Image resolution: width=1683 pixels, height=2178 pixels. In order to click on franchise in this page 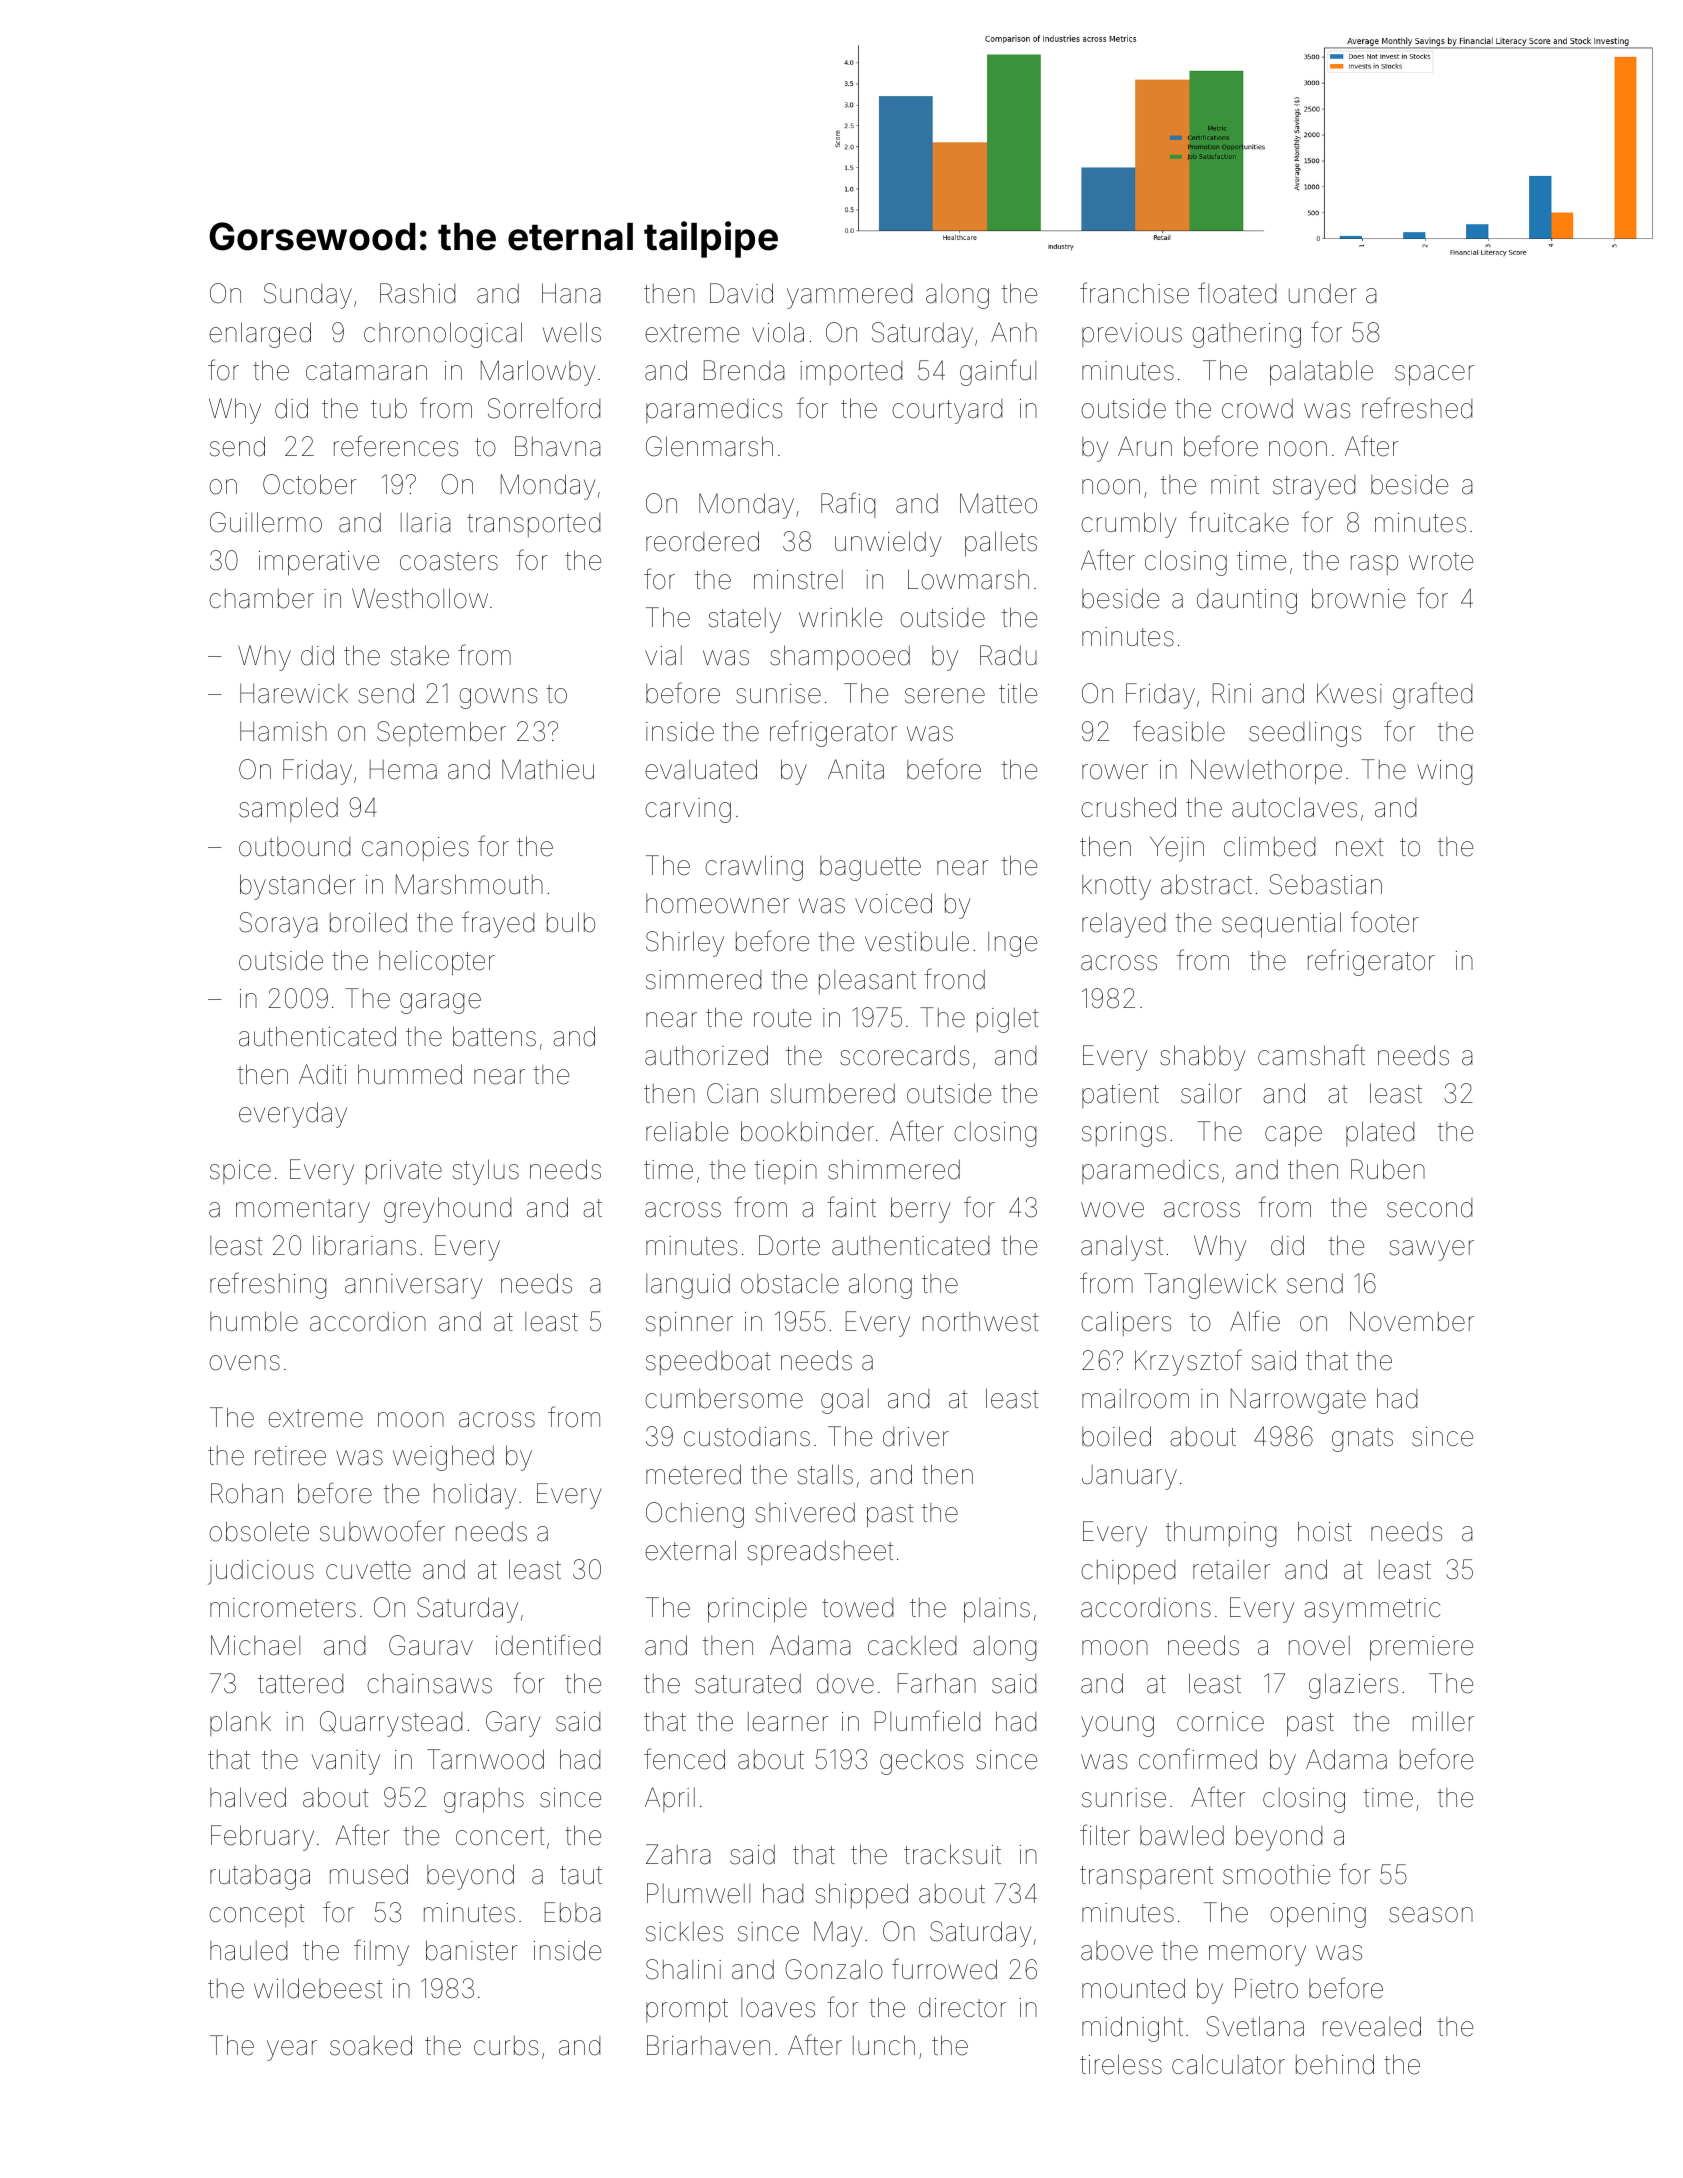, I will do `click(1134, 293)`.
